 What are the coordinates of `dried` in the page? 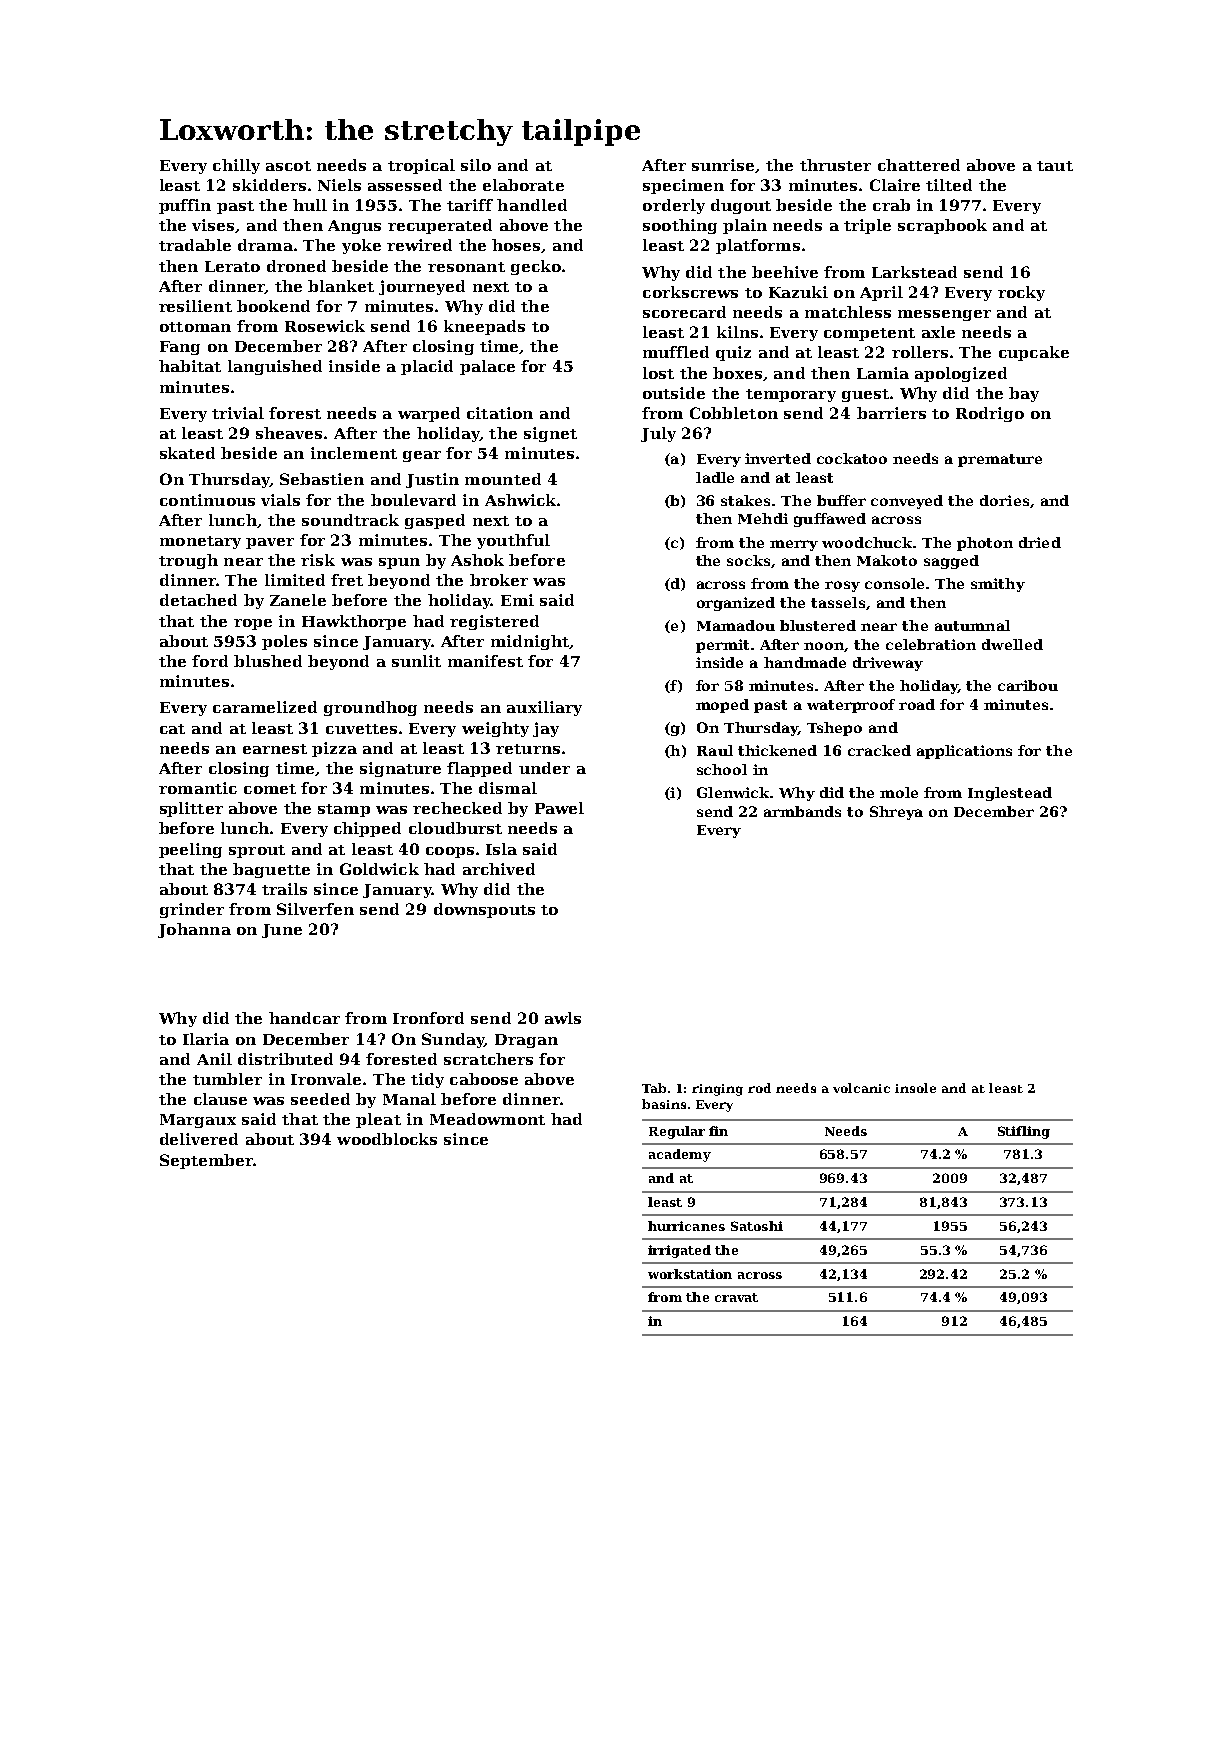 It's located at (1040, 542).
